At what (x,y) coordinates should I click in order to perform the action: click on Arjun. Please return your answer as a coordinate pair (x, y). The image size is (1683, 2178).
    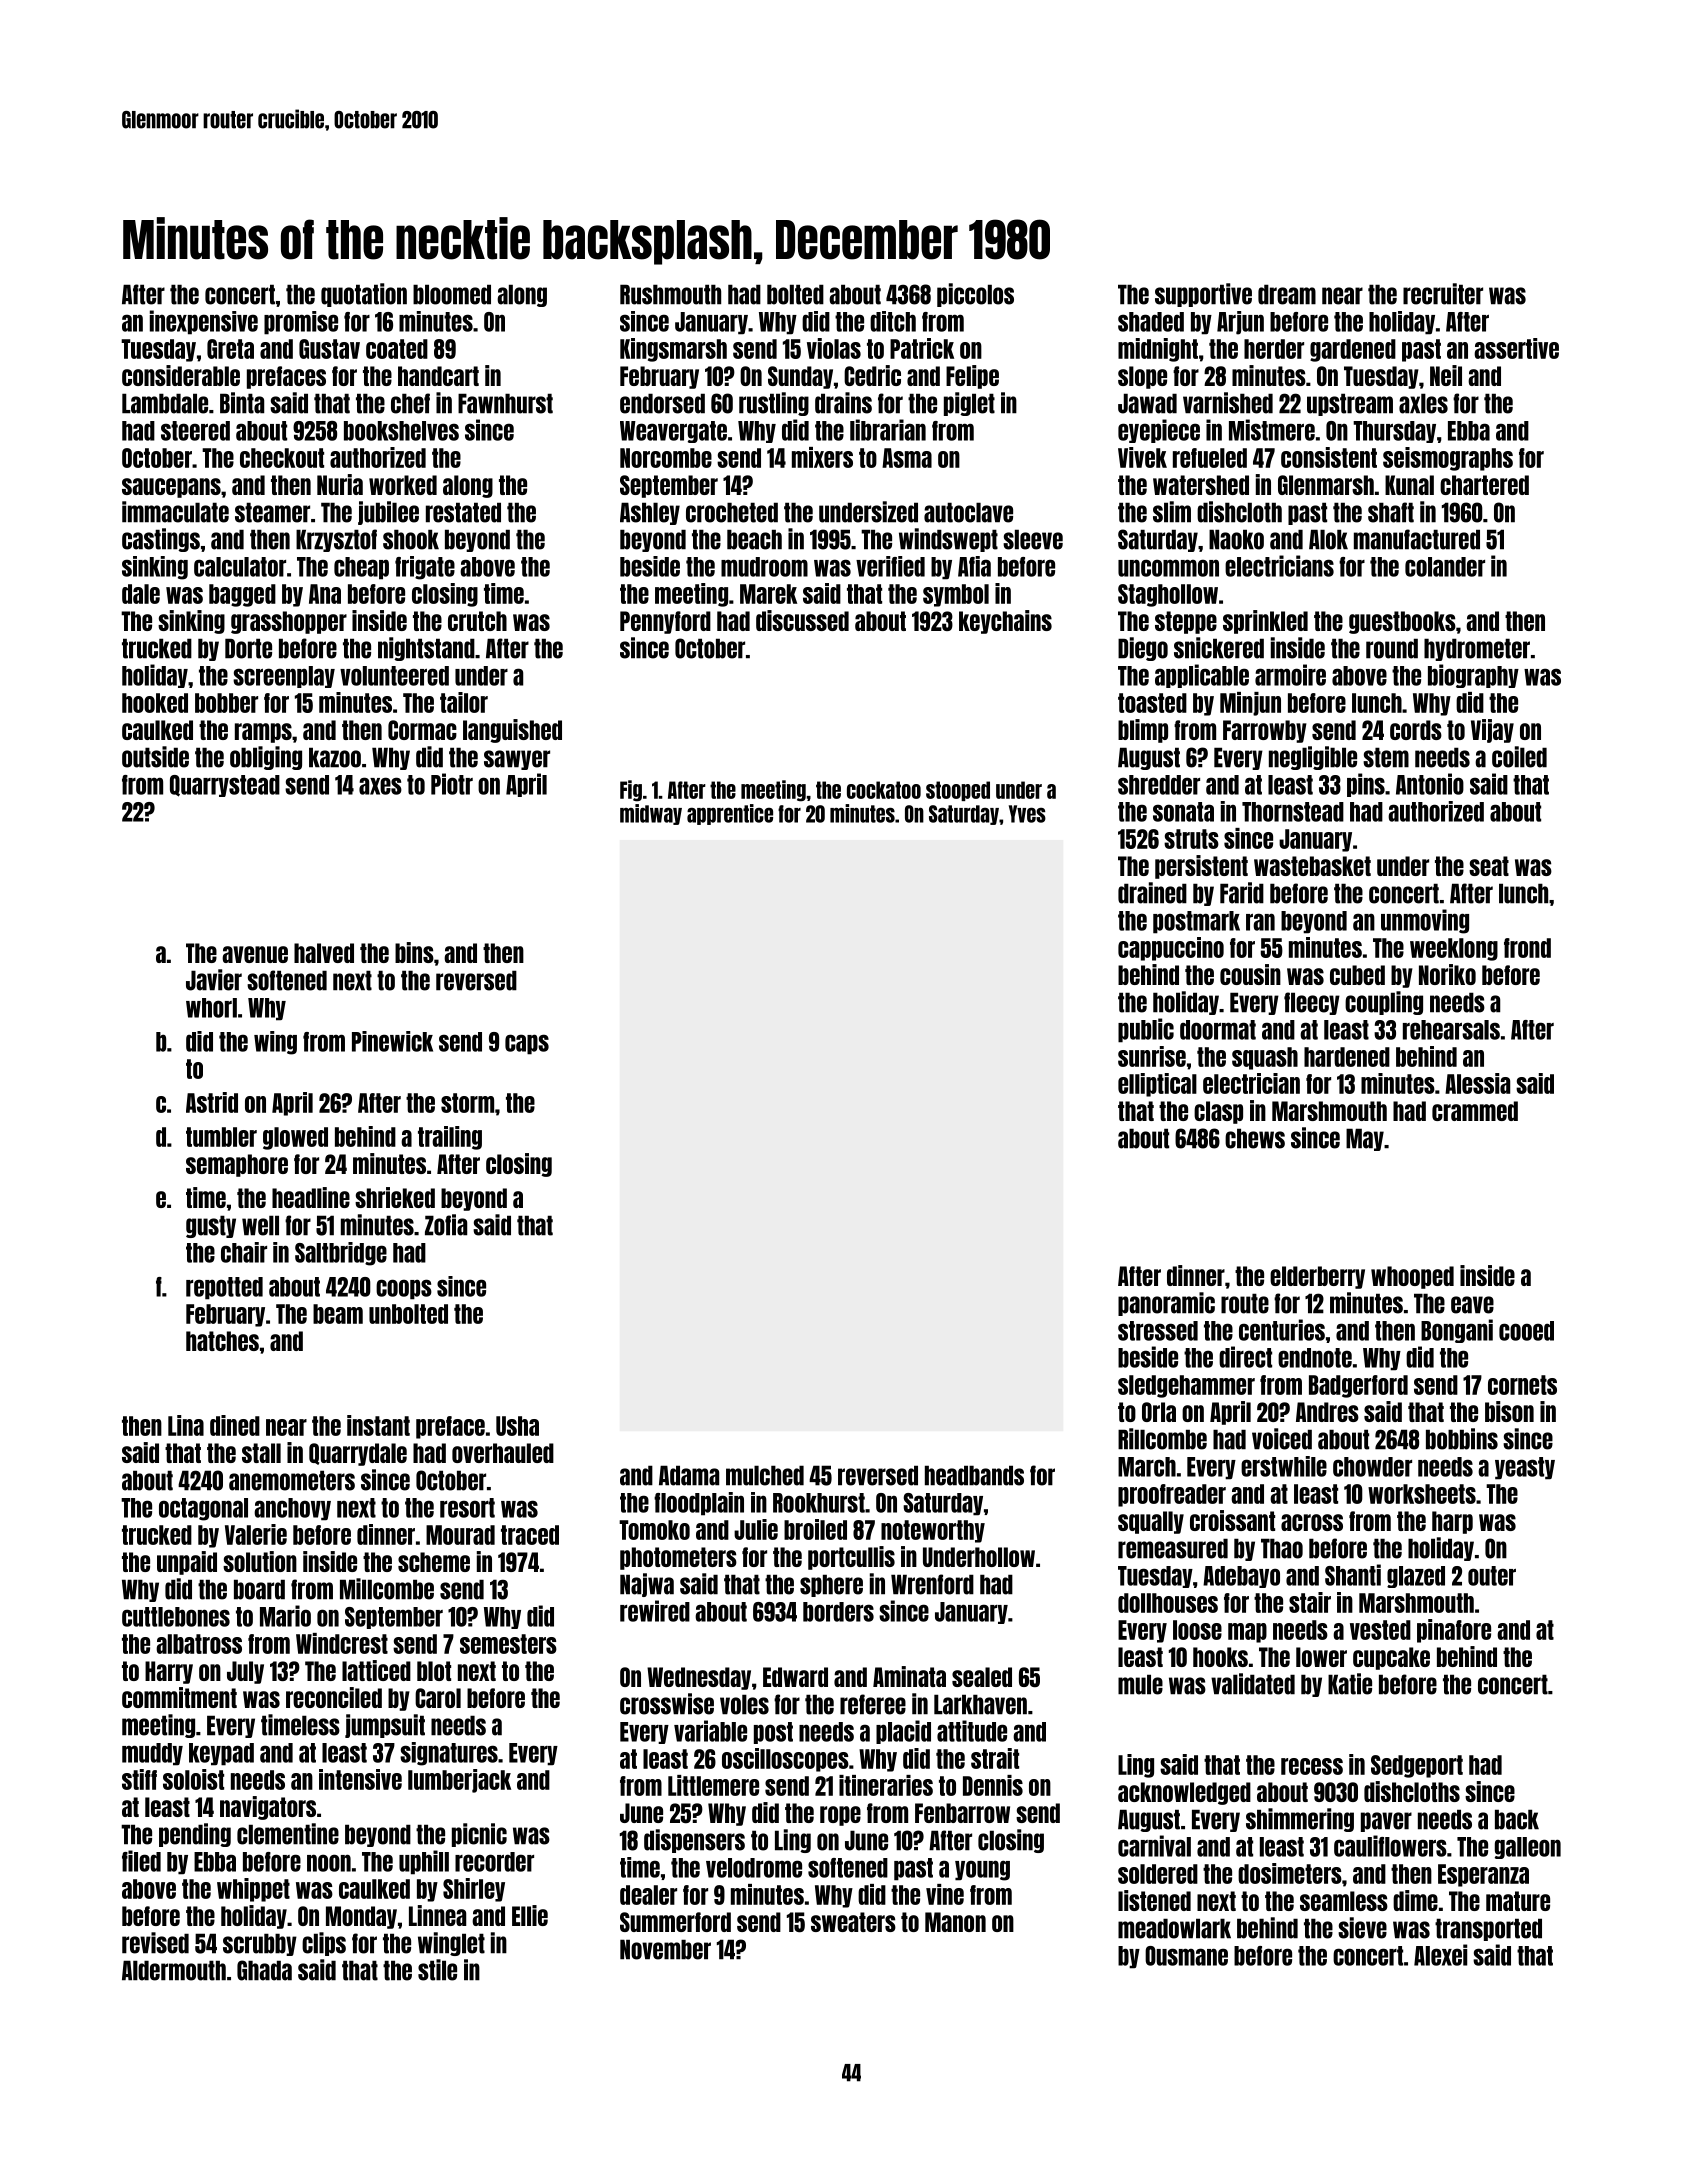
    Looking at the image, I should click on (1240, 323).
